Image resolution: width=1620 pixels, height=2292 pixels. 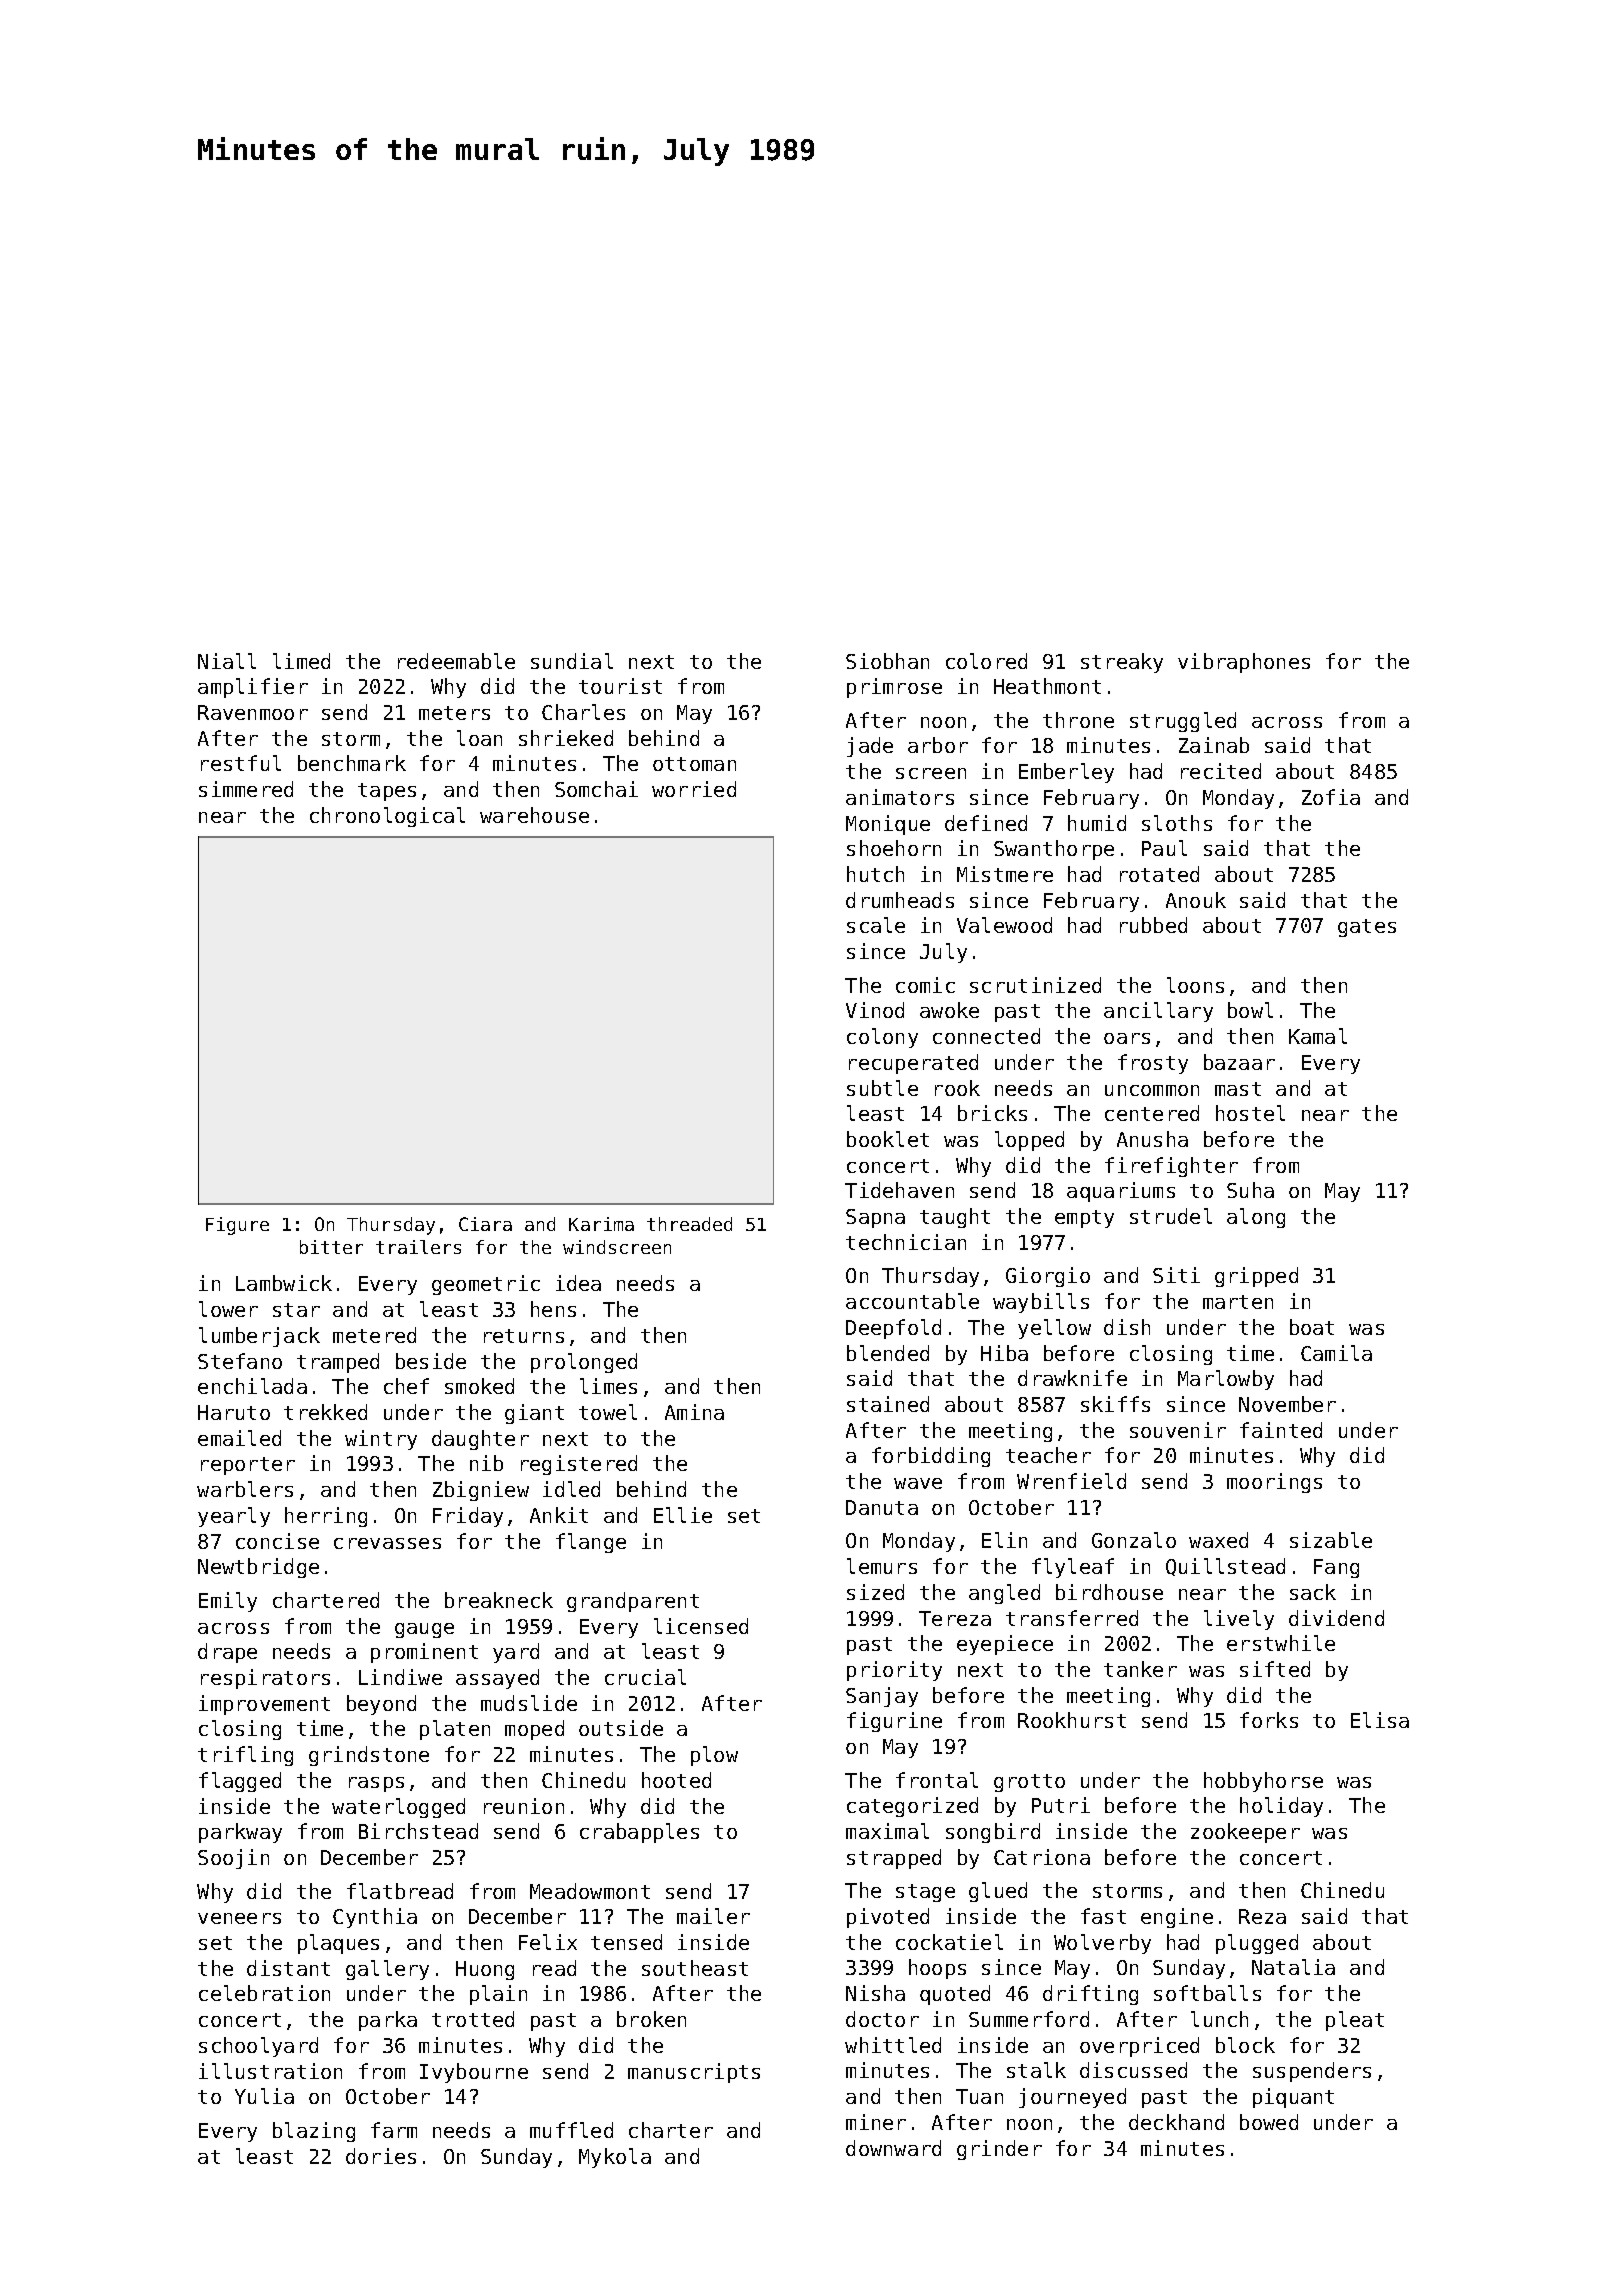 What do you see at coordinates (876, 925) in the screenshot?
I see `scale` at bounding box center [876, 925].
